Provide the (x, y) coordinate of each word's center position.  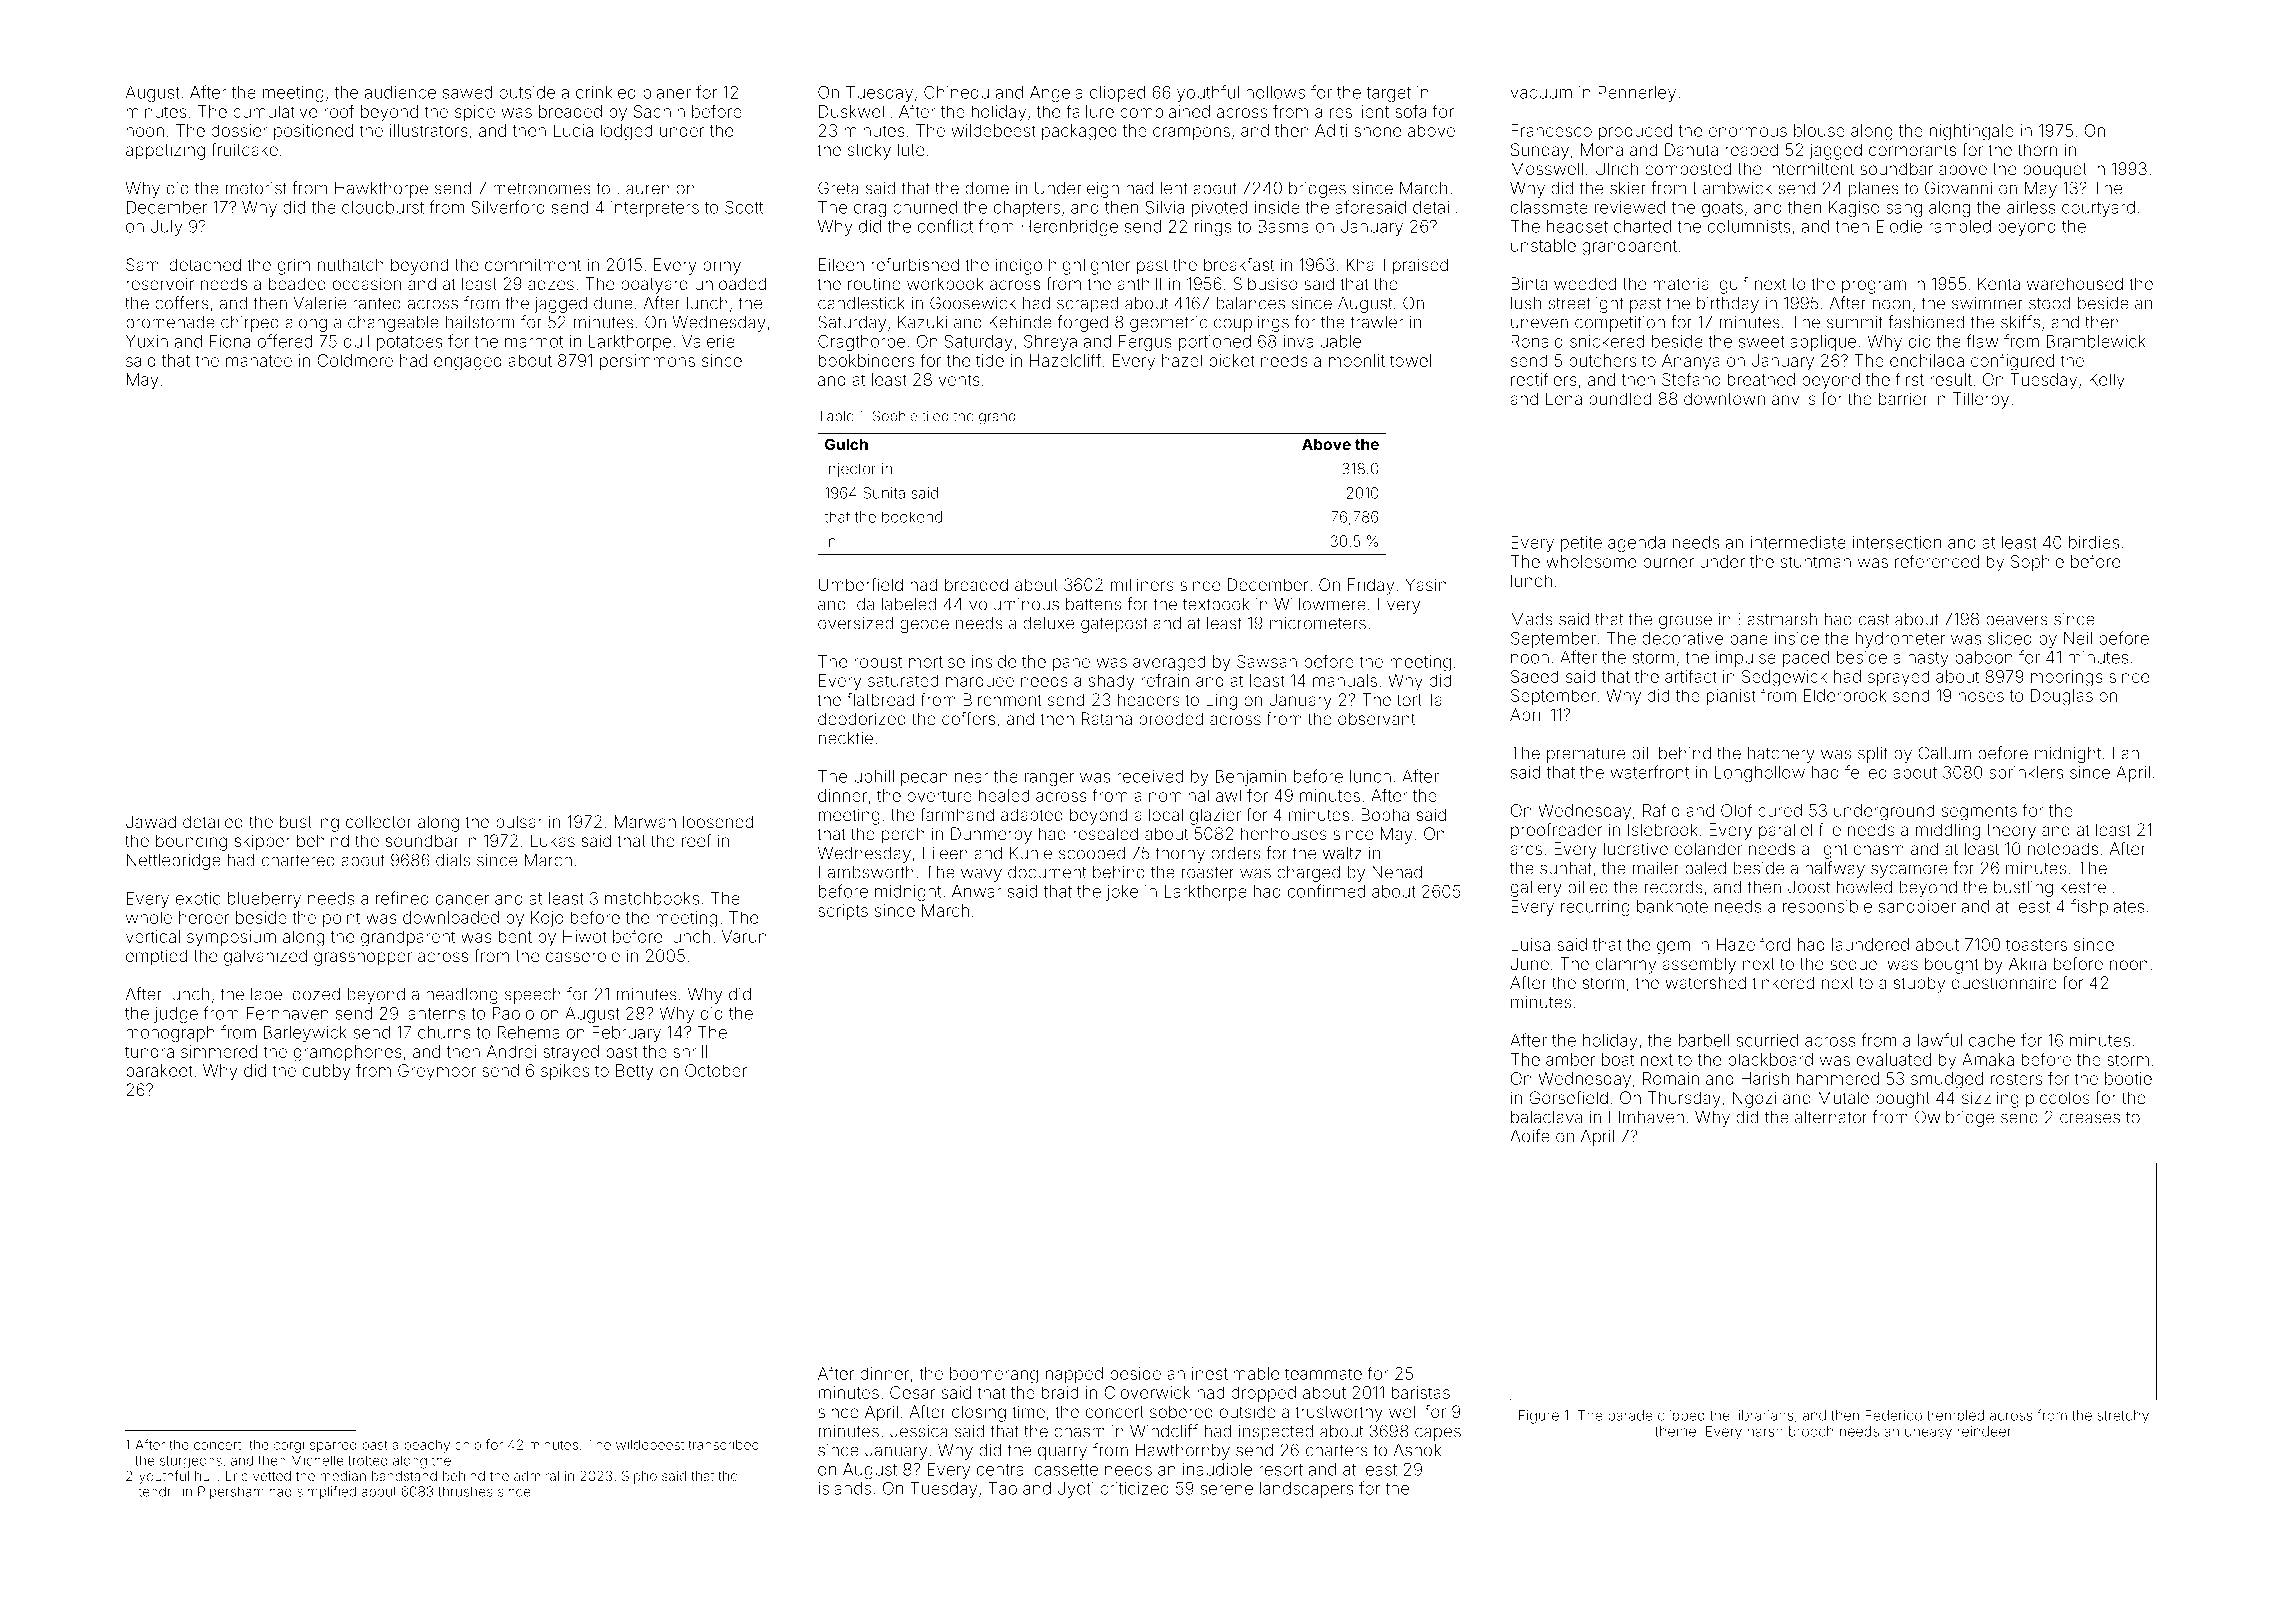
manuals (1345, 680)
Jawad (151, 821)
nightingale (1972, 132)
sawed (467, 92)
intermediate (1798, 542)
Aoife (1530, 1136)
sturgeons (191, 1462)
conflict (945, 226)
